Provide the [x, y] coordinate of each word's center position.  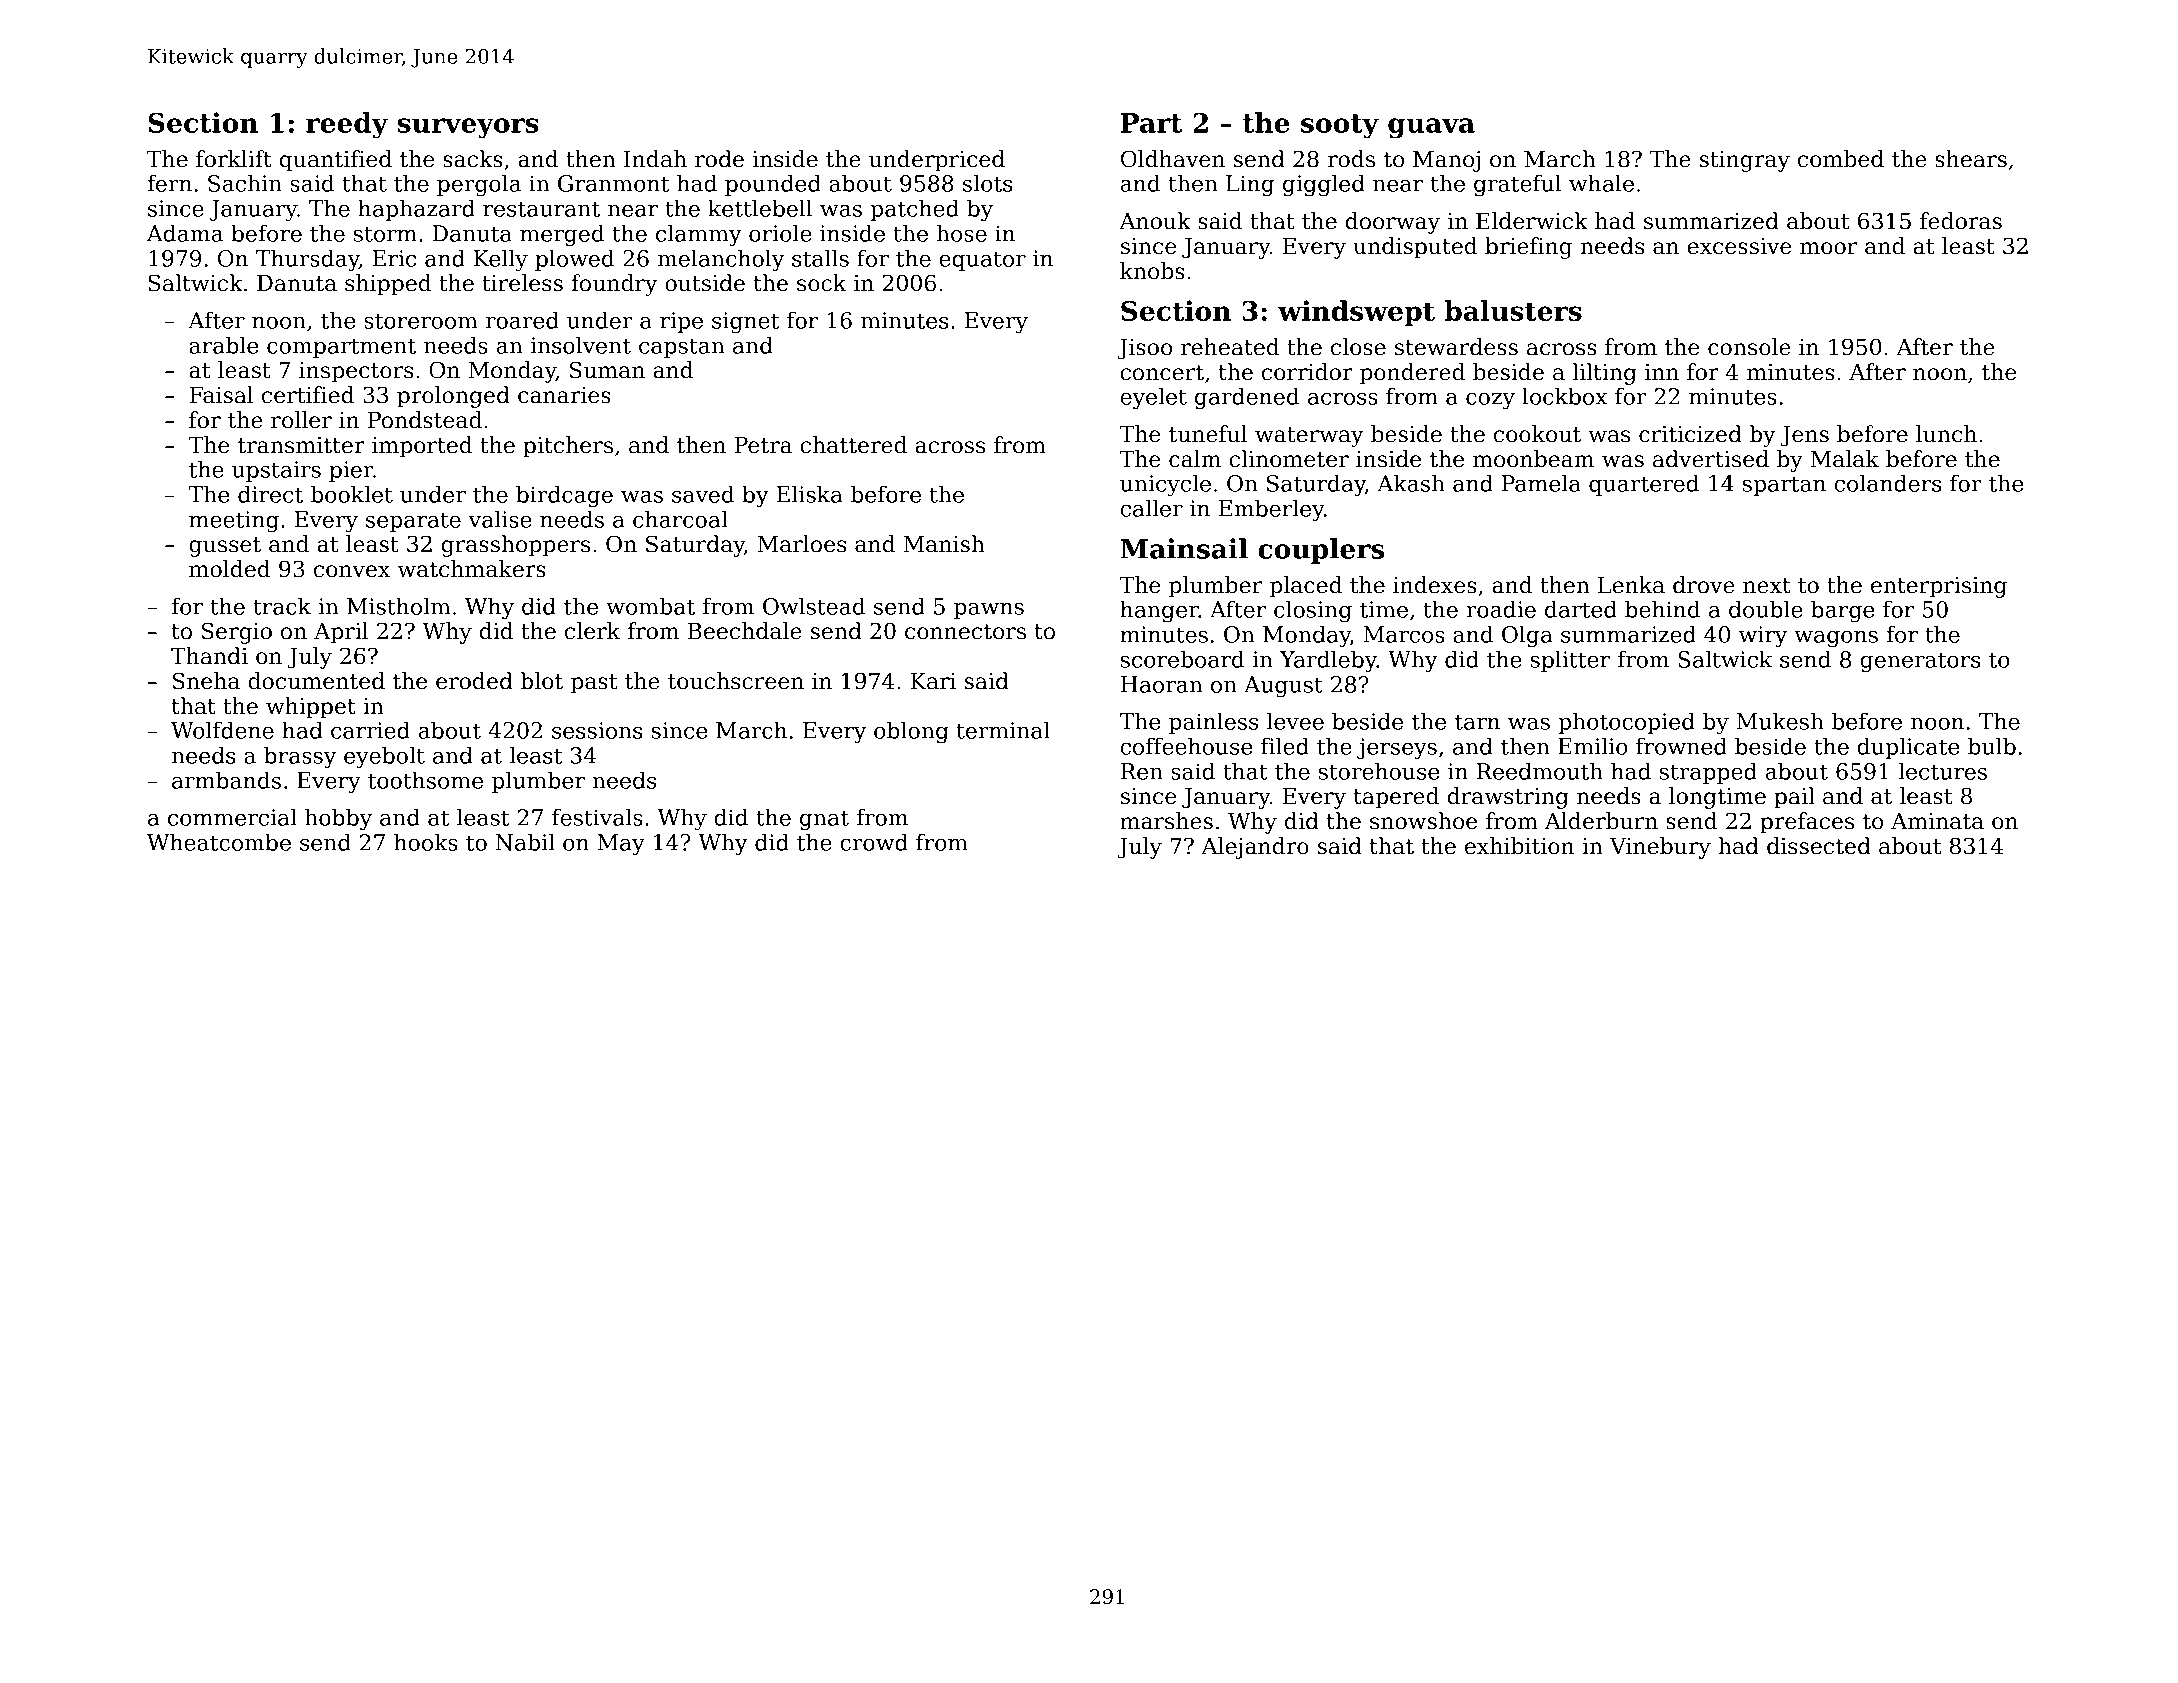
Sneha [206, 681]
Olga [1527, 636]
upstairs [276, 471]
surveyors [468, 128]
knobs [1152, 271]
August [1283, 687]
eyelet [1154, 398]
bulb [1992, 746]
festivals [597, 817]
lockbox [1564, 396]
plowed [574, 260]
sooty [1340, 126]
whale [1601, 183]
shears [1971, 159]
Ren [1142, 771]
